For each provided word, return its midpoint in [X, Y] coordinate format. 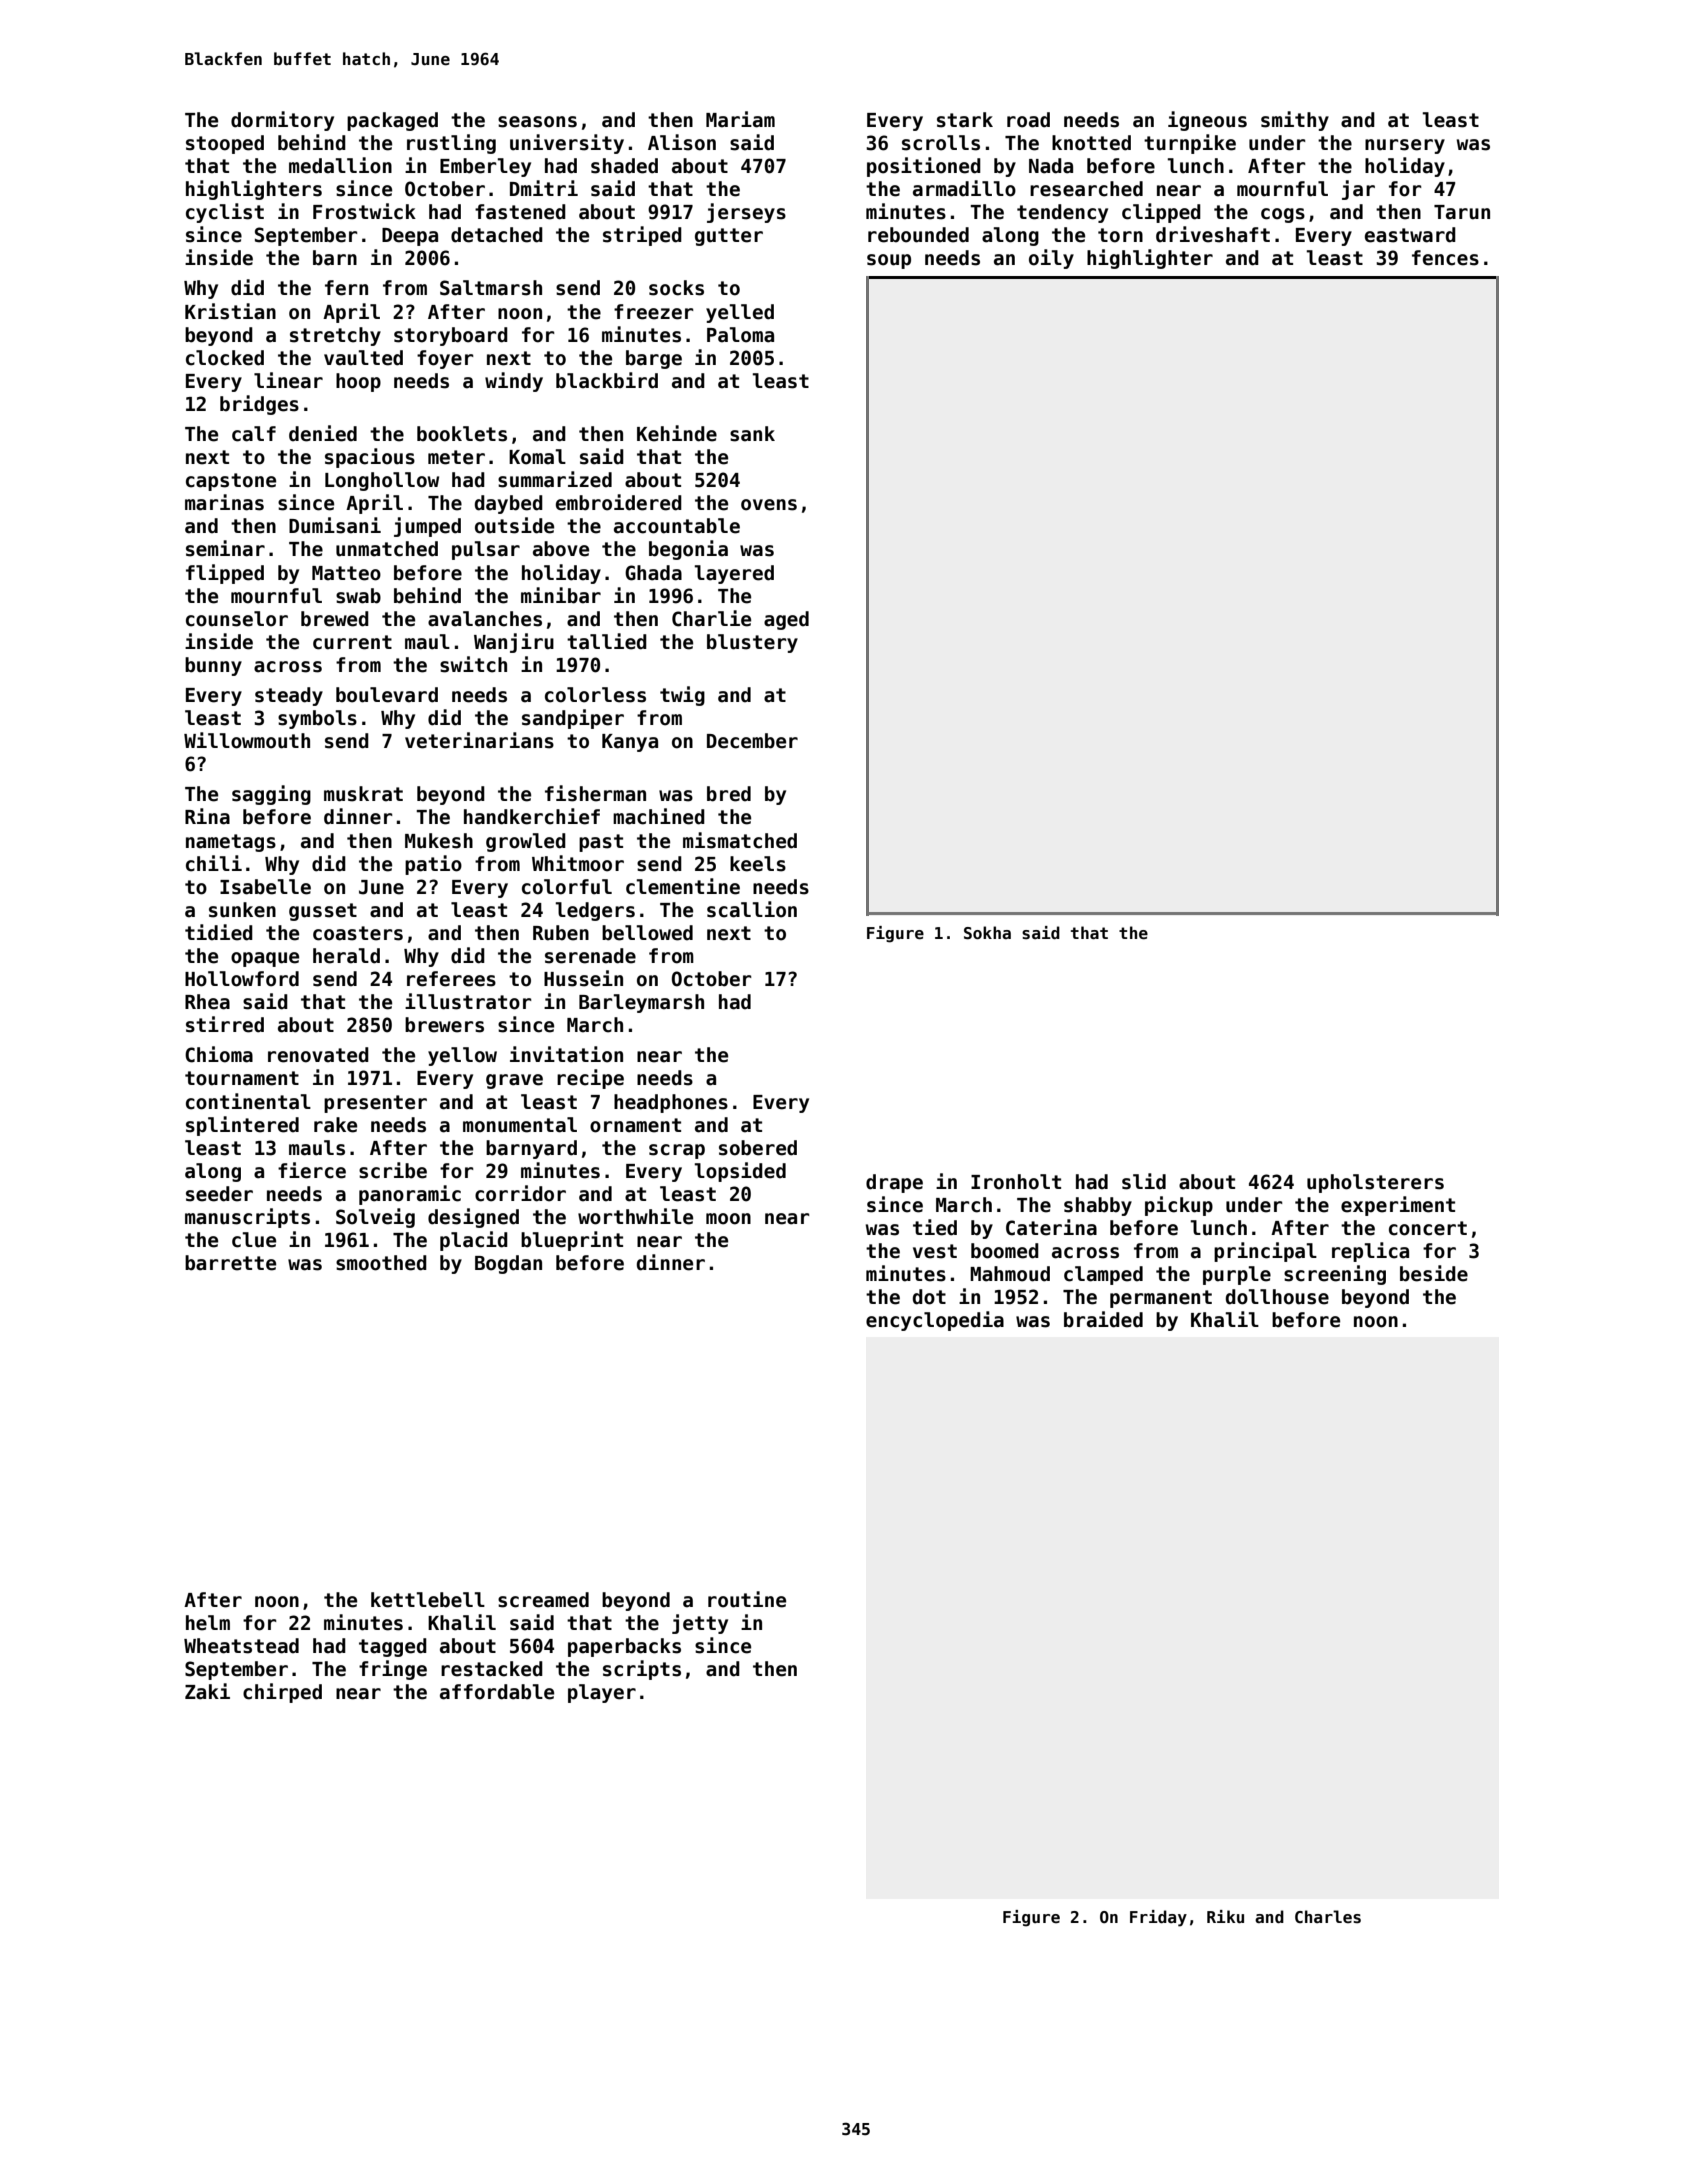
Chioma [219, 1054]
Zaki [207, 1691]
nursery [1405, 146]
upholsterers [1375, 1183]
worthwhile [635, 1216]
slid [1144, 1181]
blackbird [607, 380]
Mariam [740, 119]
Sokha [987, 933]
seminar [225, 548]
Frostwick [364, 211]
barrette [230, 1263]
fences [1445, 258]
